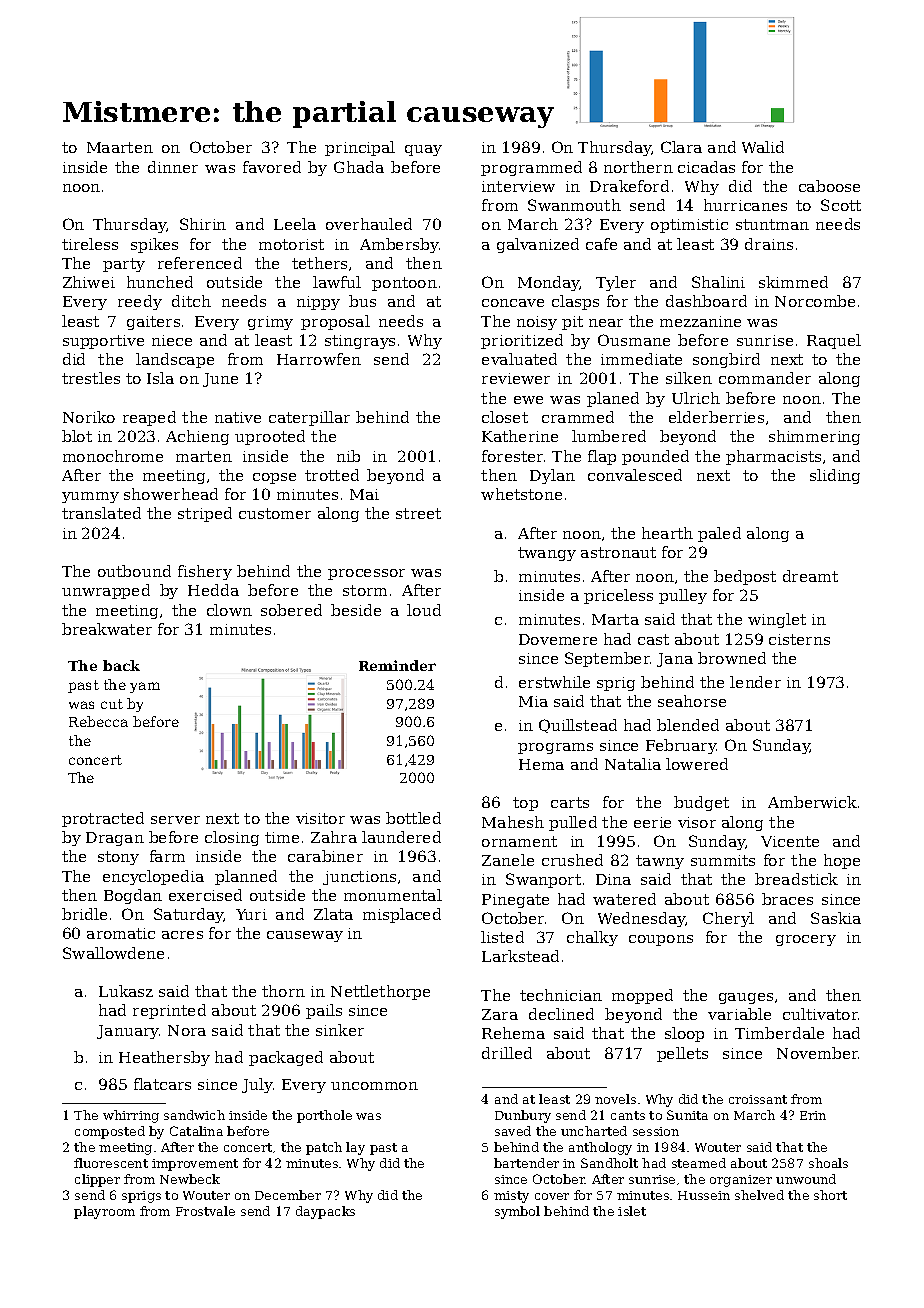  Describe the element at coordinates (692, 701) in the document. I see `seahorse` at that location.
